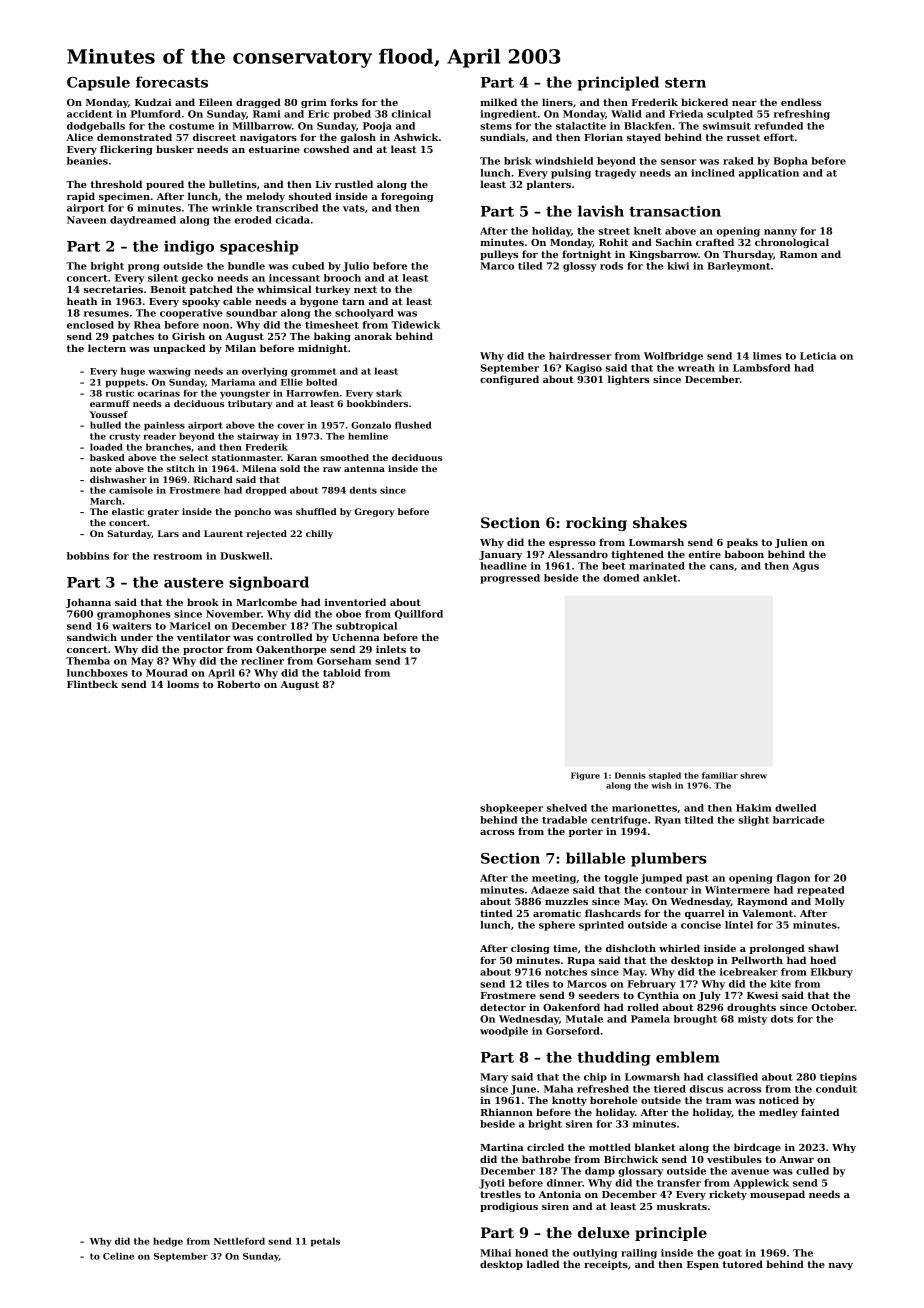 The width and height of the image is (924, 1308). What do you see at coordinates (239, 1241) in the image?
I see `Nettleford` at bounding box center [239, 1241].
